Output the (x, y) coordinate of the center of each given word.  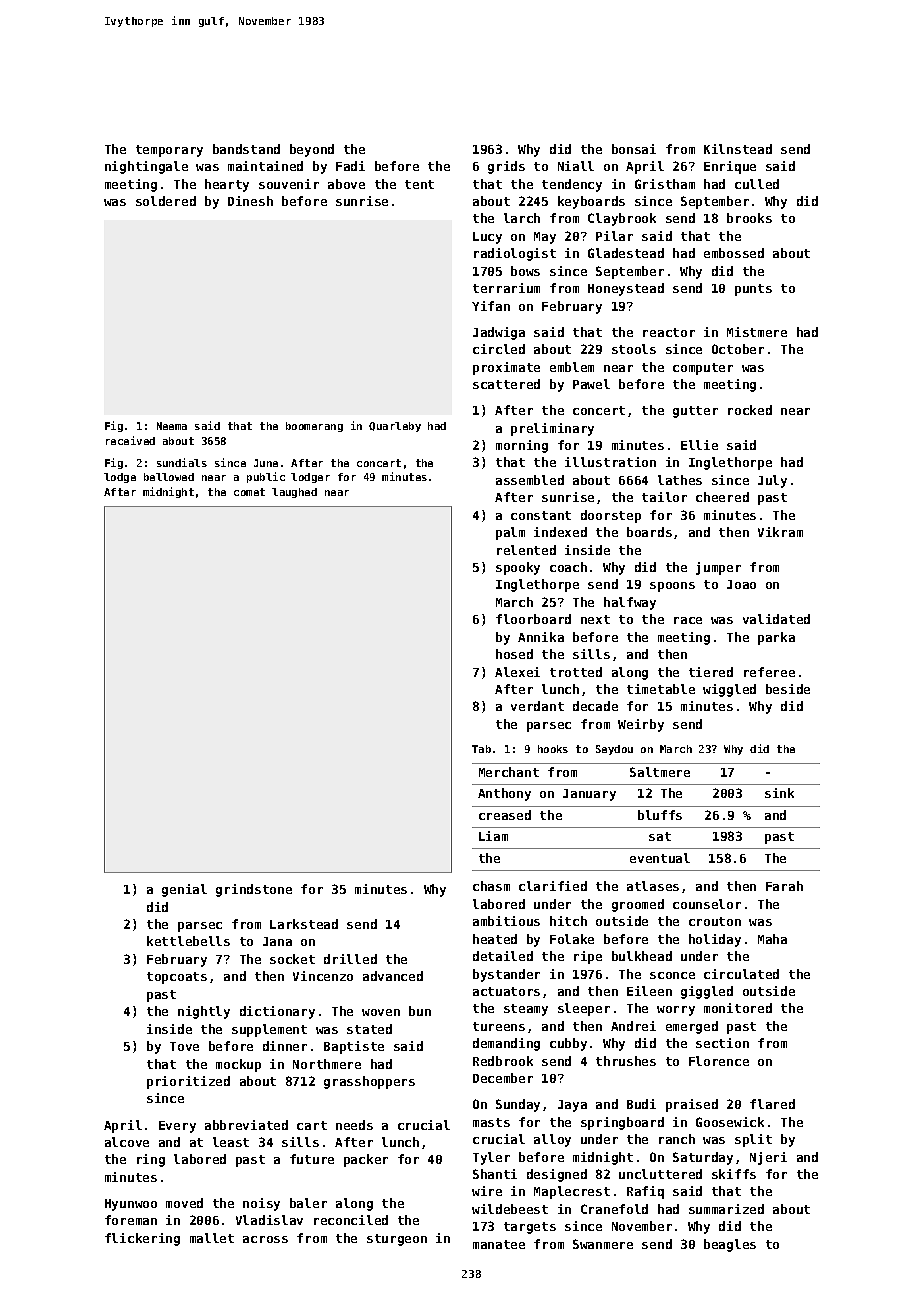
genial (184, 890)
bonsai (634, 149)
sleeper (584, 1009)
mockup (238, 1065)
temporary (169, 151)
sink (779, 793)
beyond (312, 150)
